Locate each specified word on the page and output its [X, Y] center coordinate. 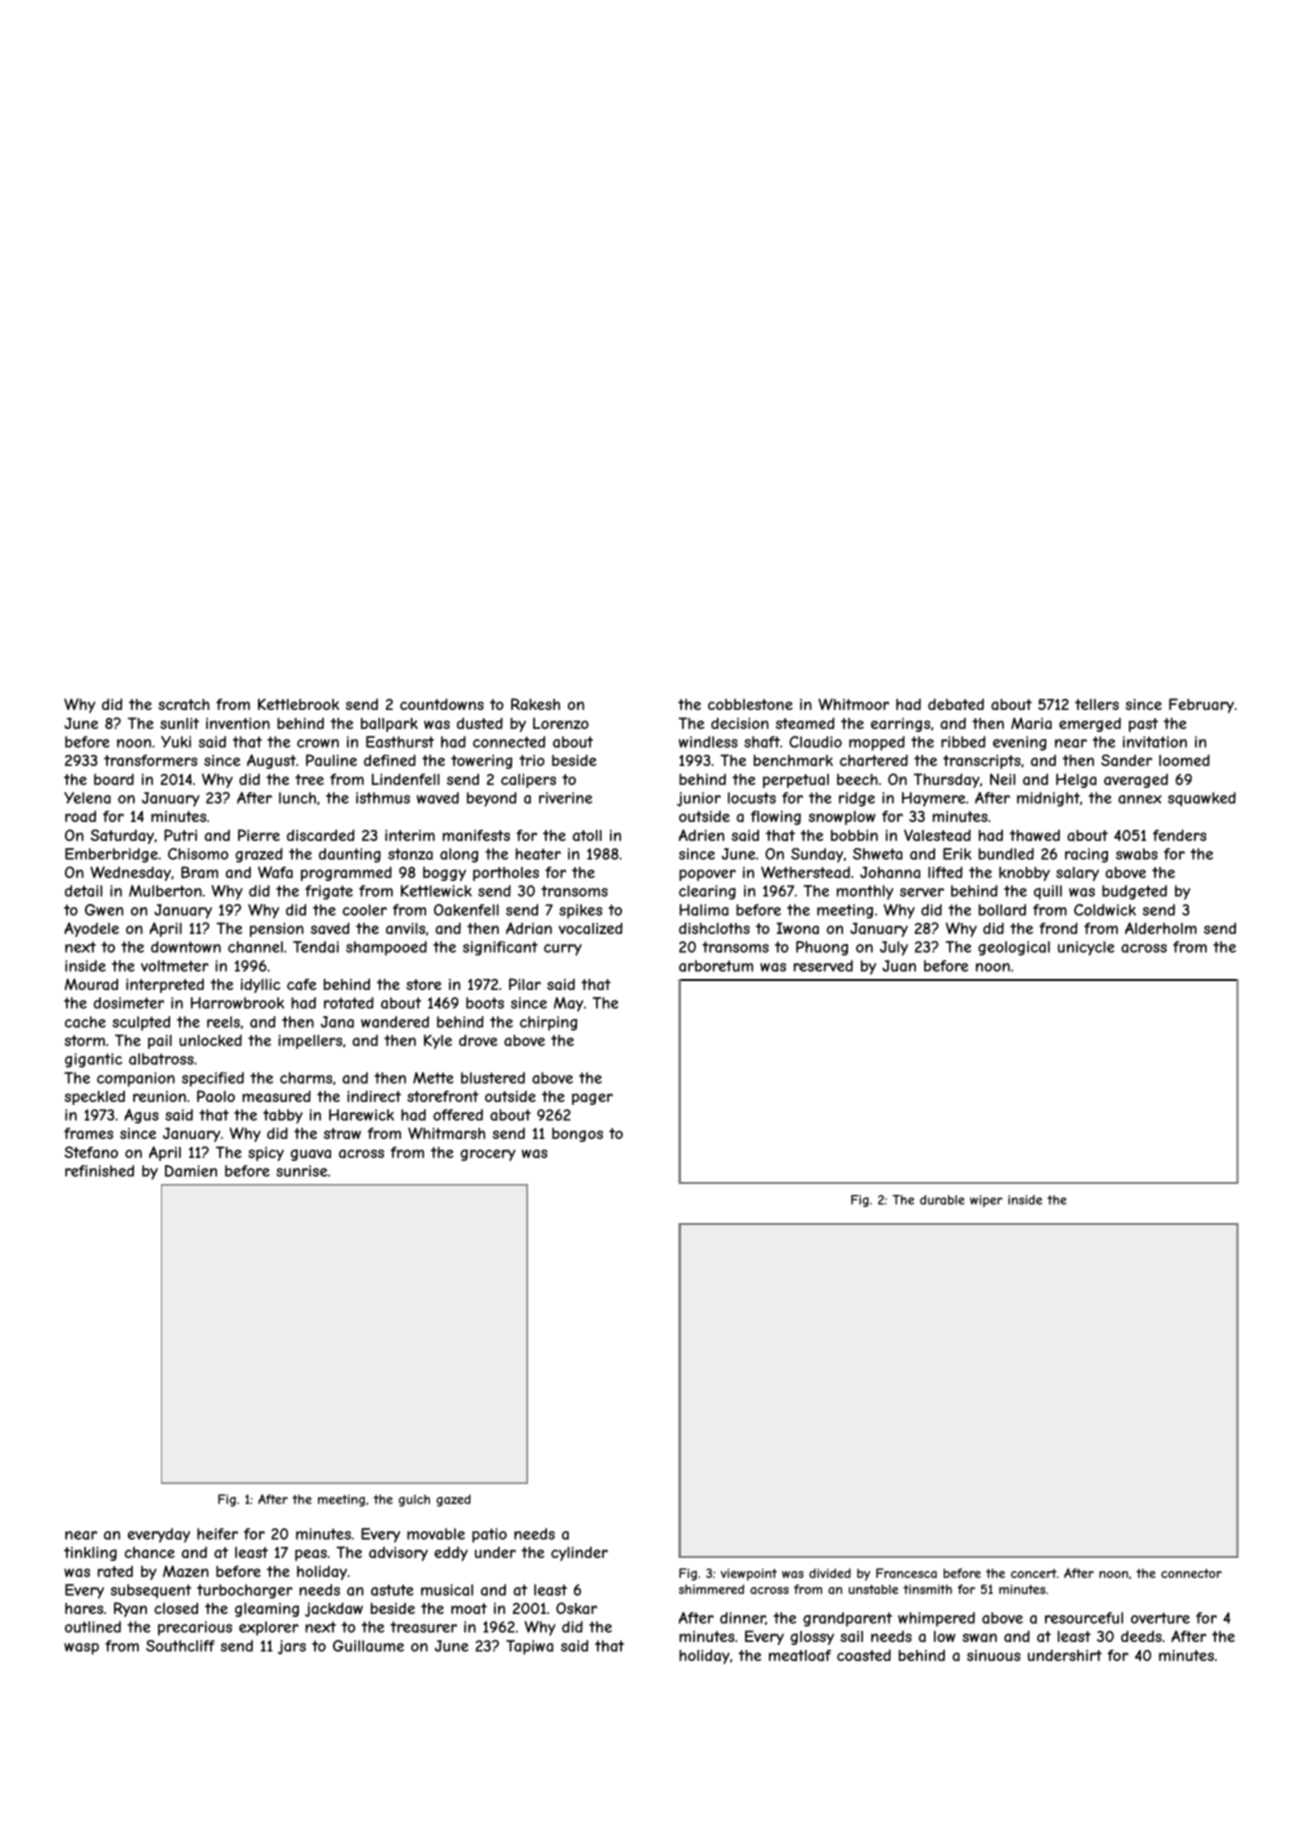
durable [942, 1200]
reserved [823, 966]
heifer [217, 1534]
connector [1191, 1573]
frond [1058, 928]
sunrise [301, 1171]
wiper [986, 1201]
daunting [350, 855]
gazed [453, 1500]
